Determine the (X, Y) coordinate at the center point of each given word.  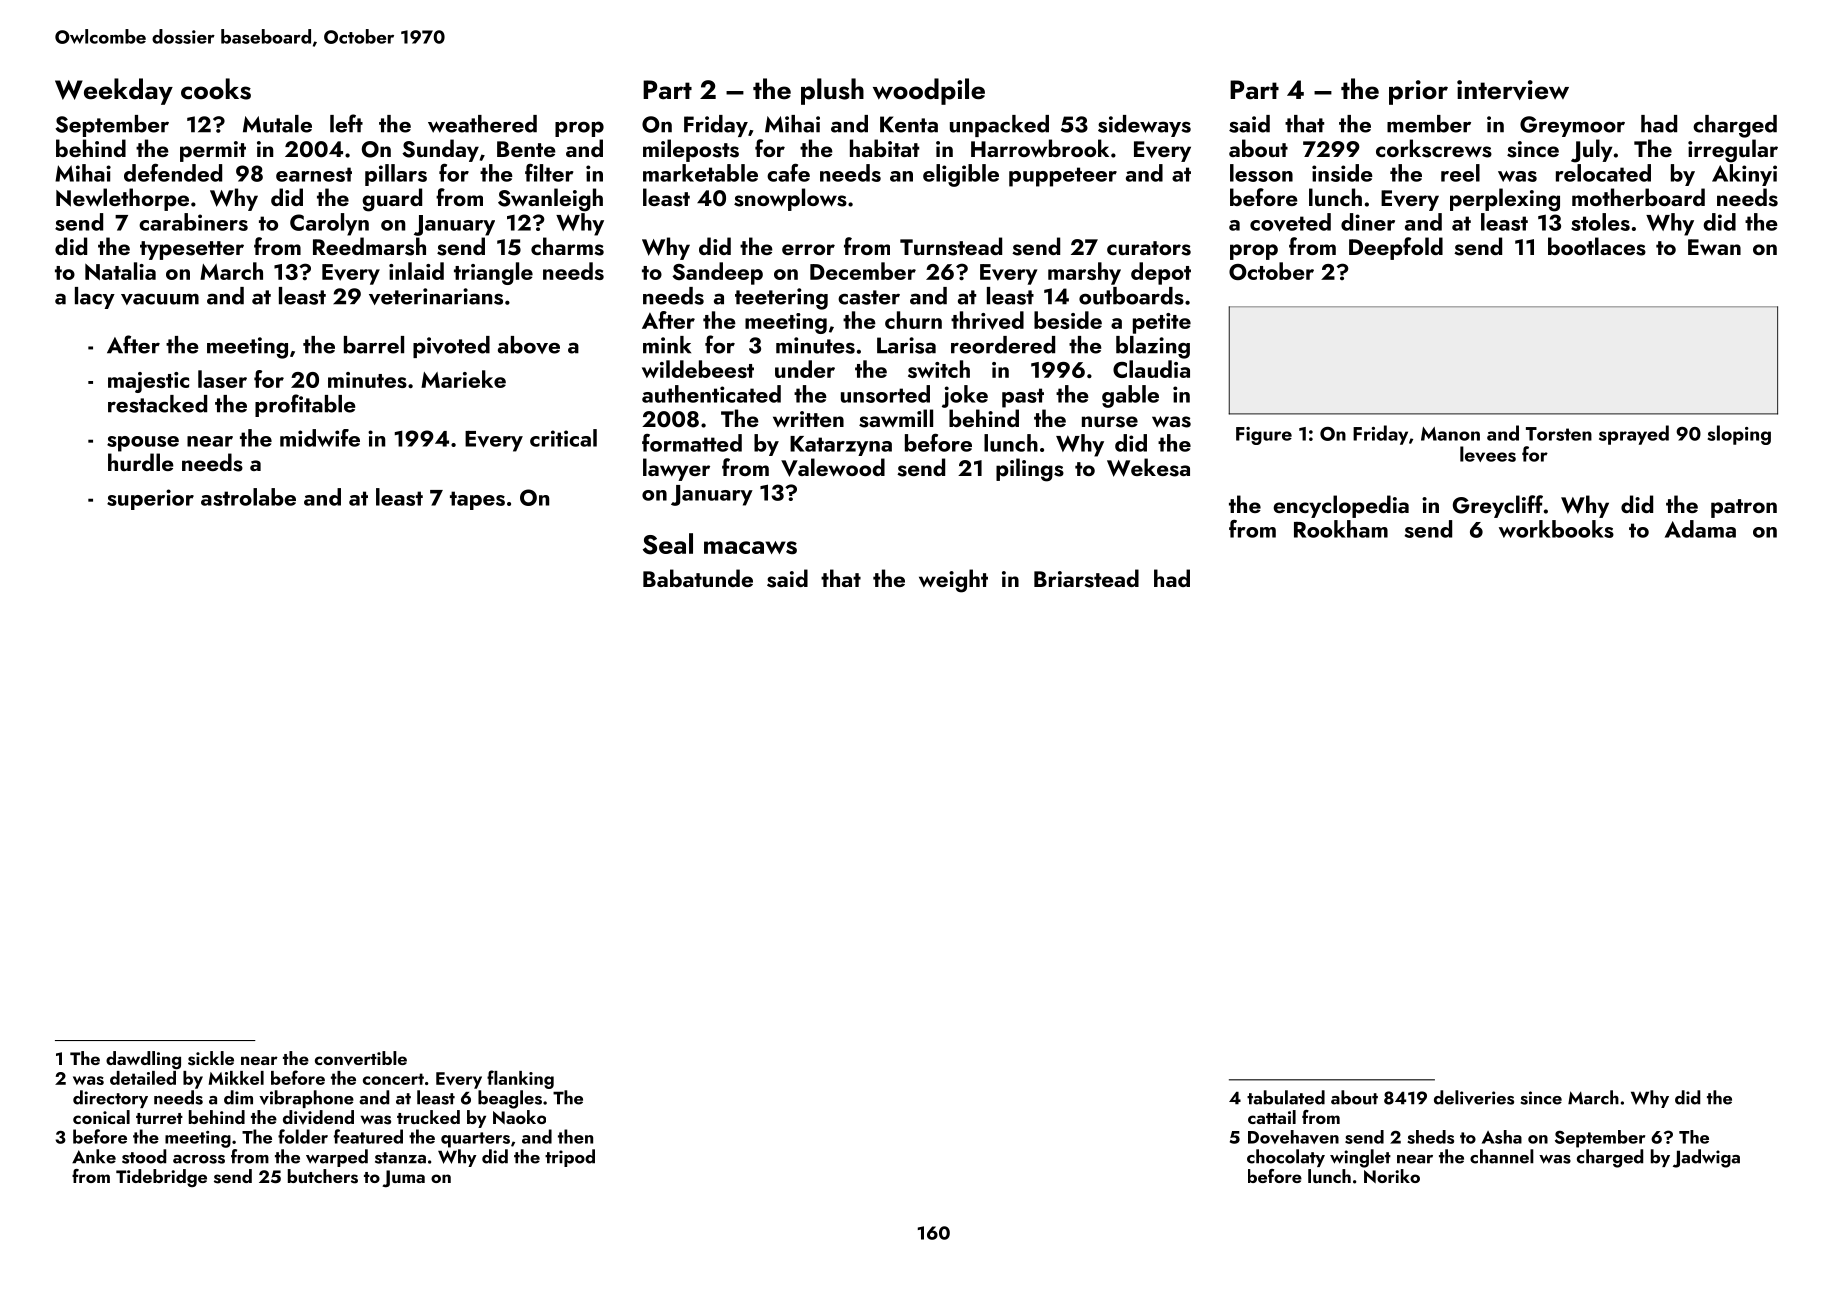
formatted (692, 443)
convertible (361, 1058)
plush (832, 91)
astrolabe (248, 497)
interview (1513, 90)
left (346, 123)
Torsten (1559, 434)
